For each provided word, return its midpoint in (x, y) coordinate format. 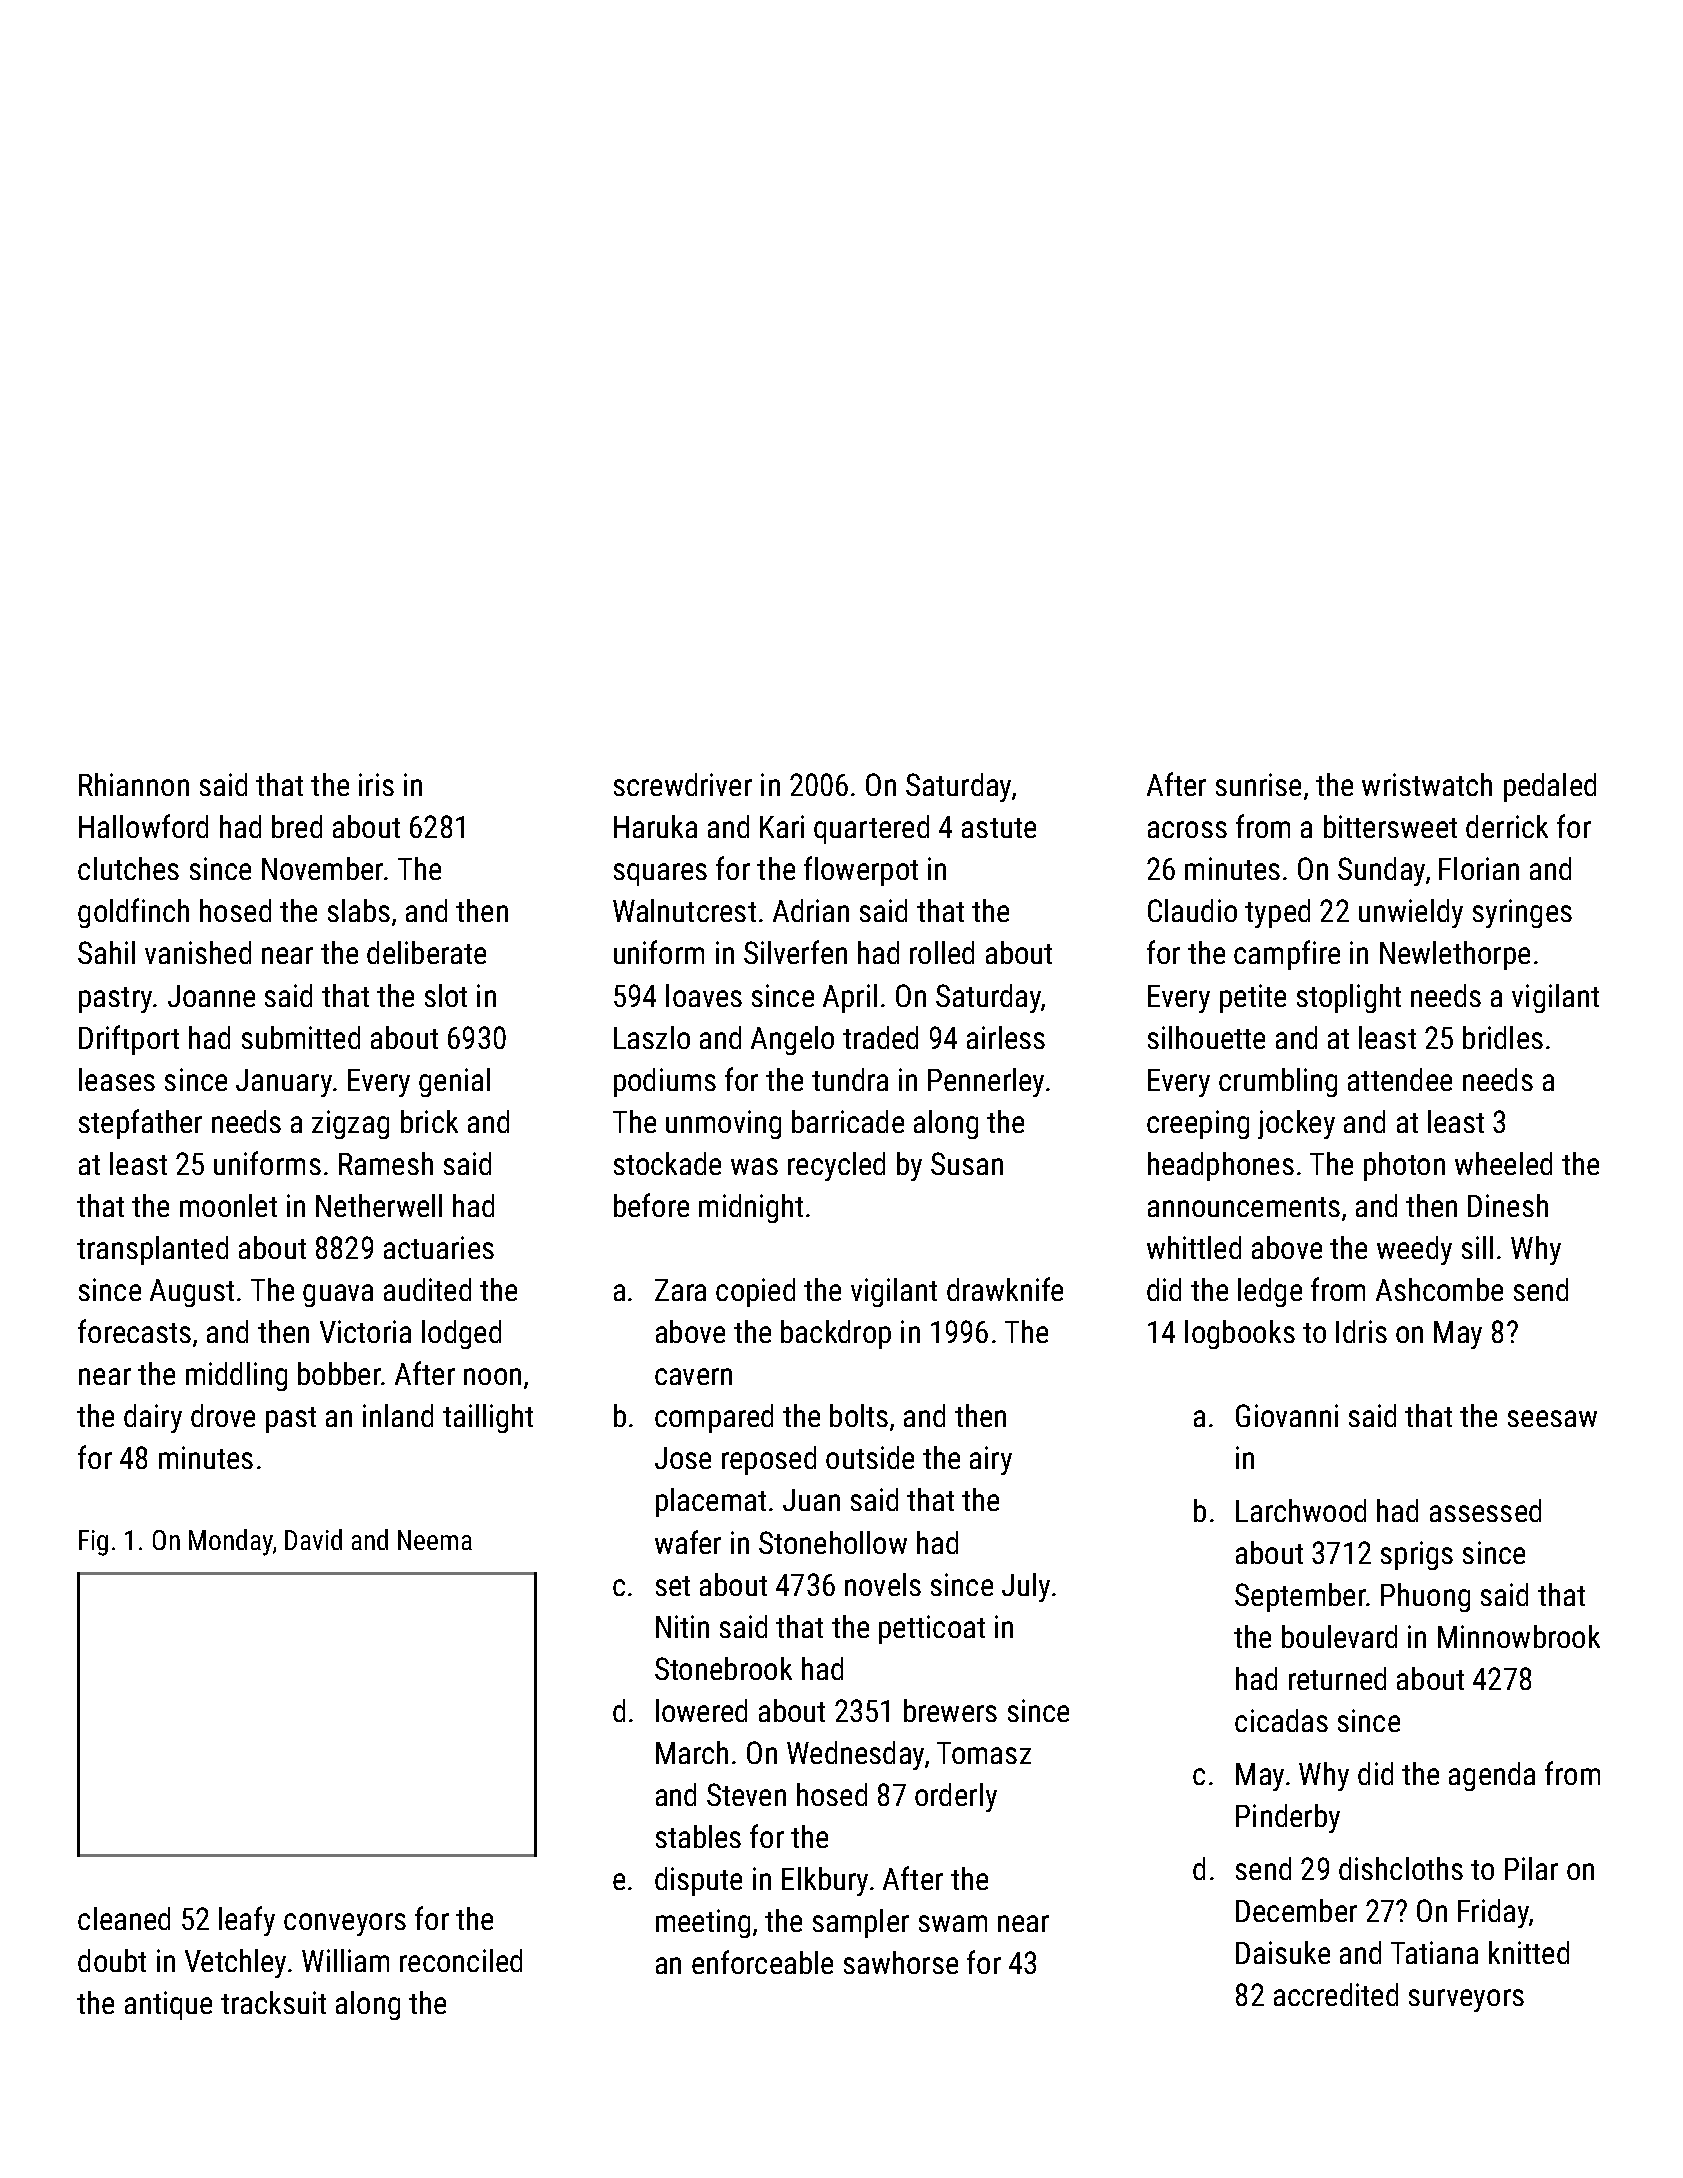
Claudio (1192, 910)
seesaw (1552, 1418)
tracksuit (273, 2002)
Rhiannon (134, 784)
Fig (93, 1543)
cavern (693, 1376)
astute (999, 828)
